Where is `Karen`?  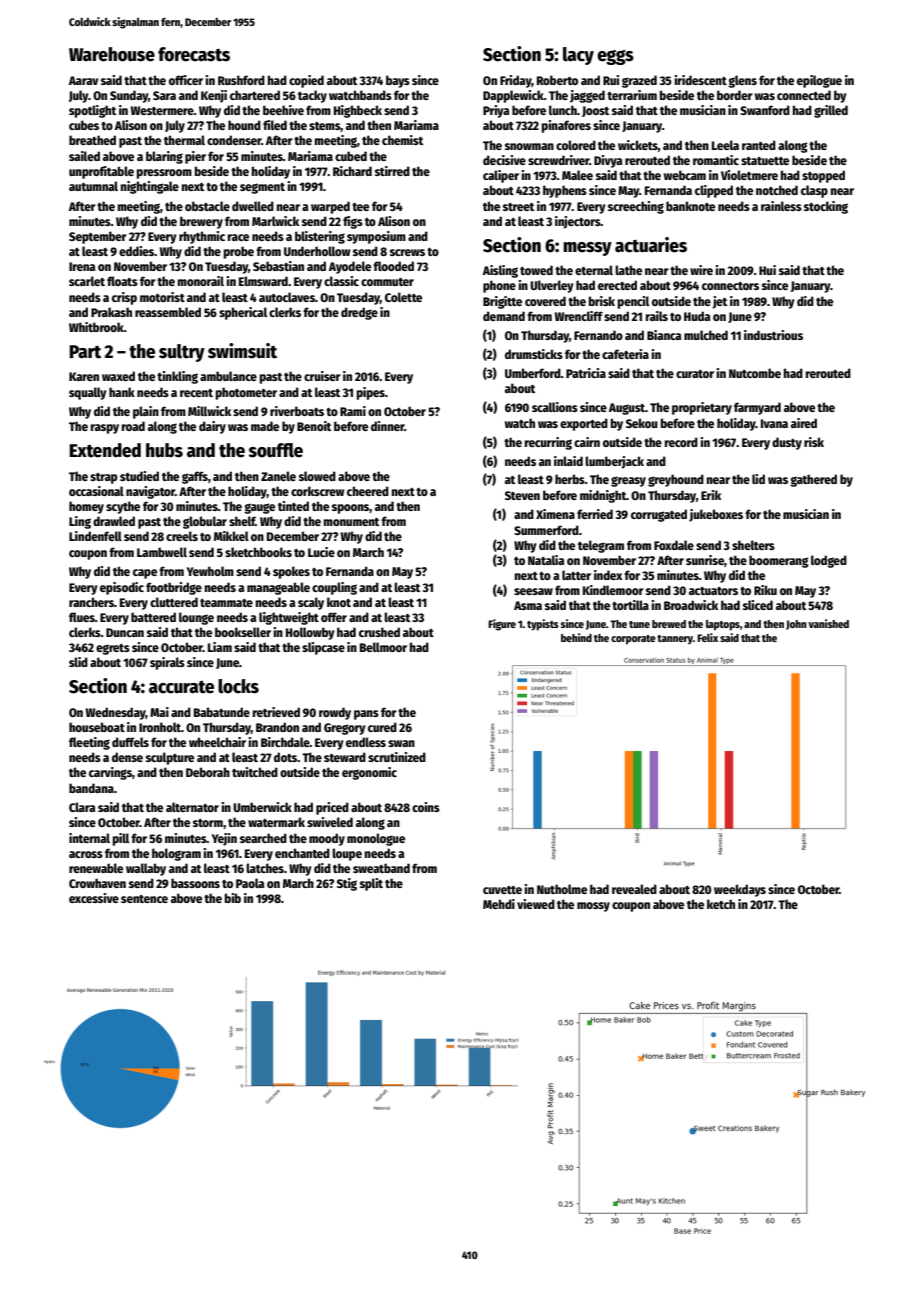 Karen is located at coordinates (84, 376).
